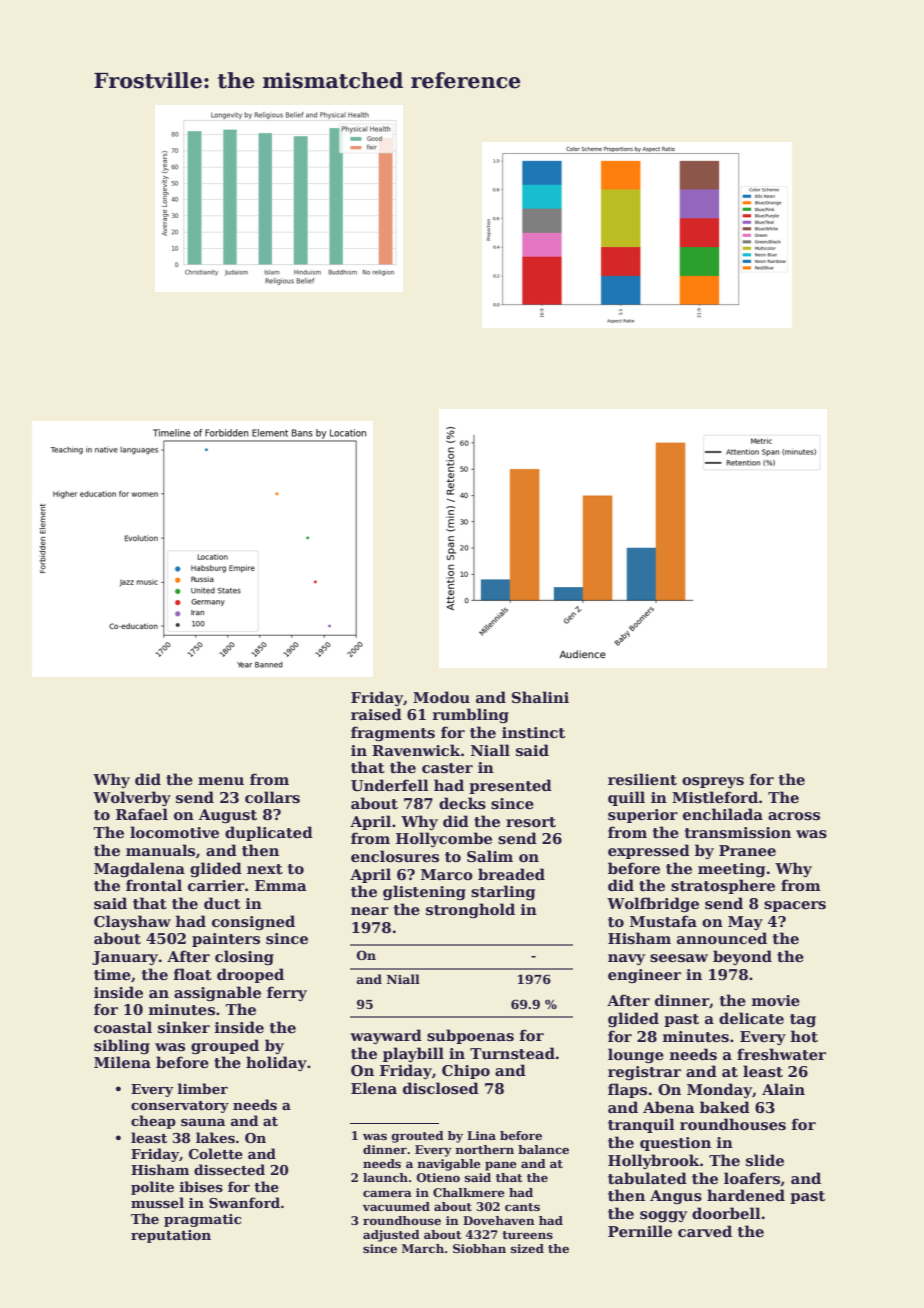 This image has height=1308, width=924. I want to click on resort, so click(531, 822).
